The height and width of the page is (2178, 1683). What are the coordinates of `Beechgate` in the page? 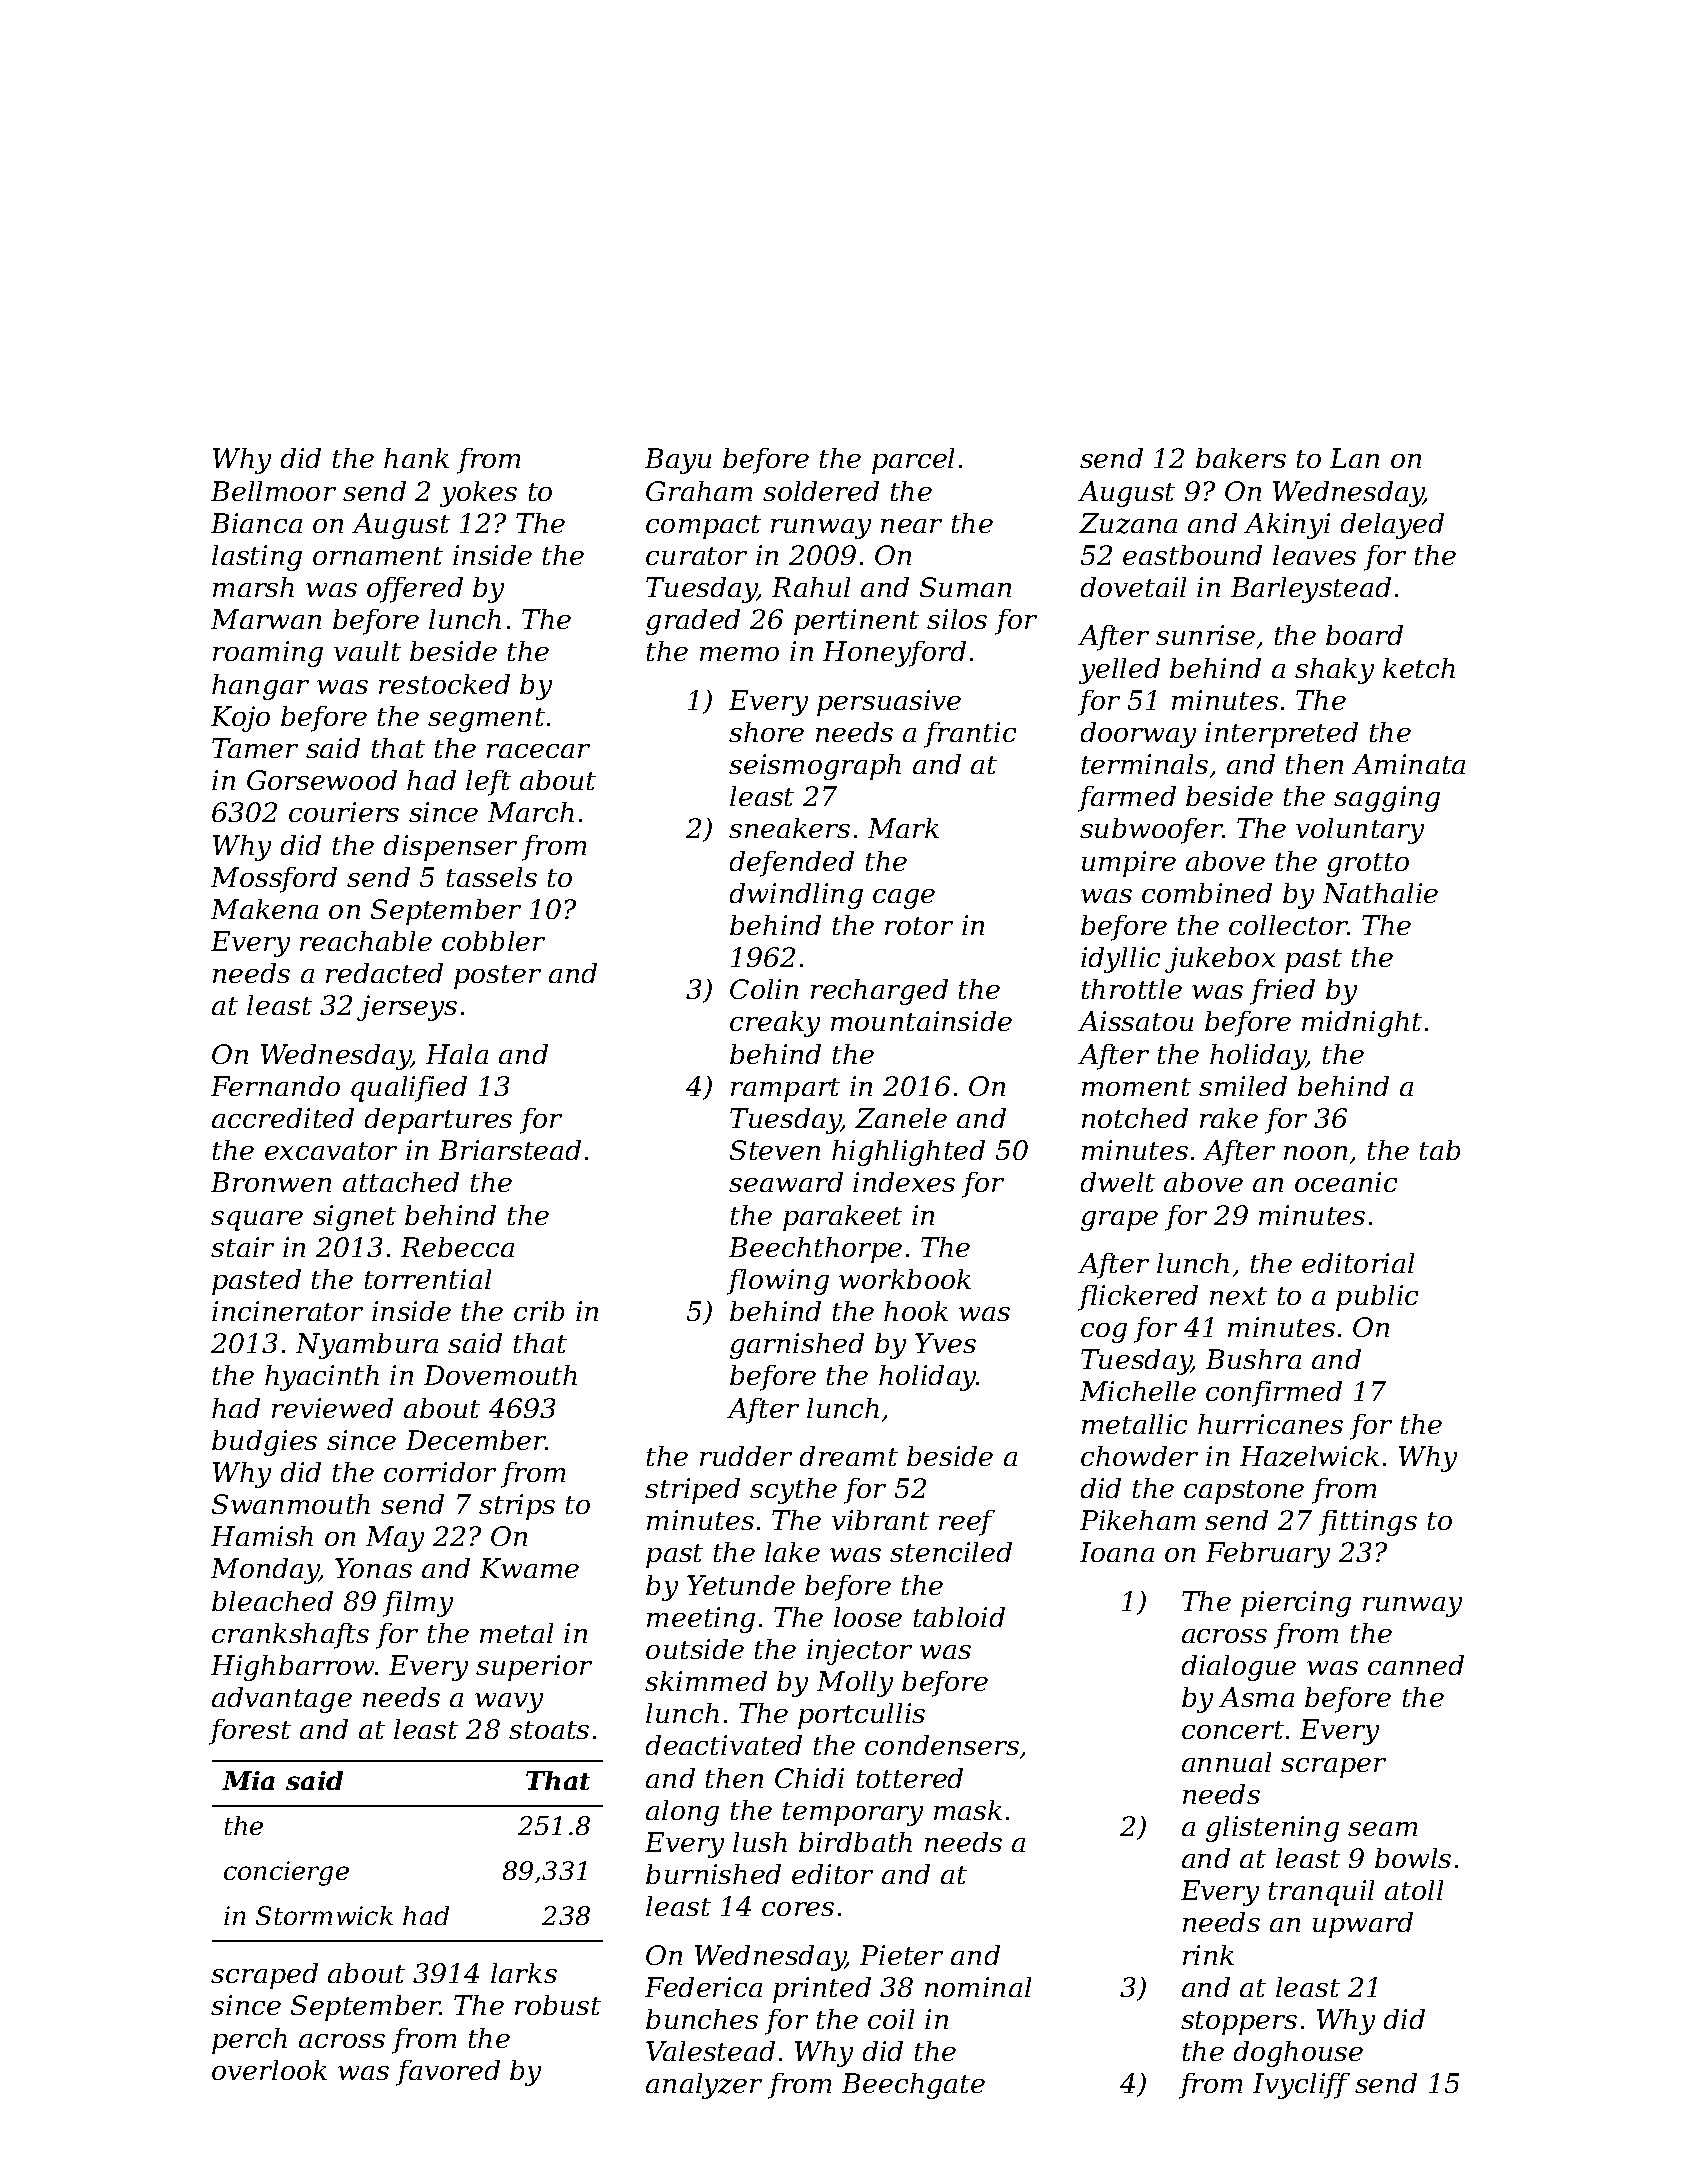 It's located at (913, 2086).
